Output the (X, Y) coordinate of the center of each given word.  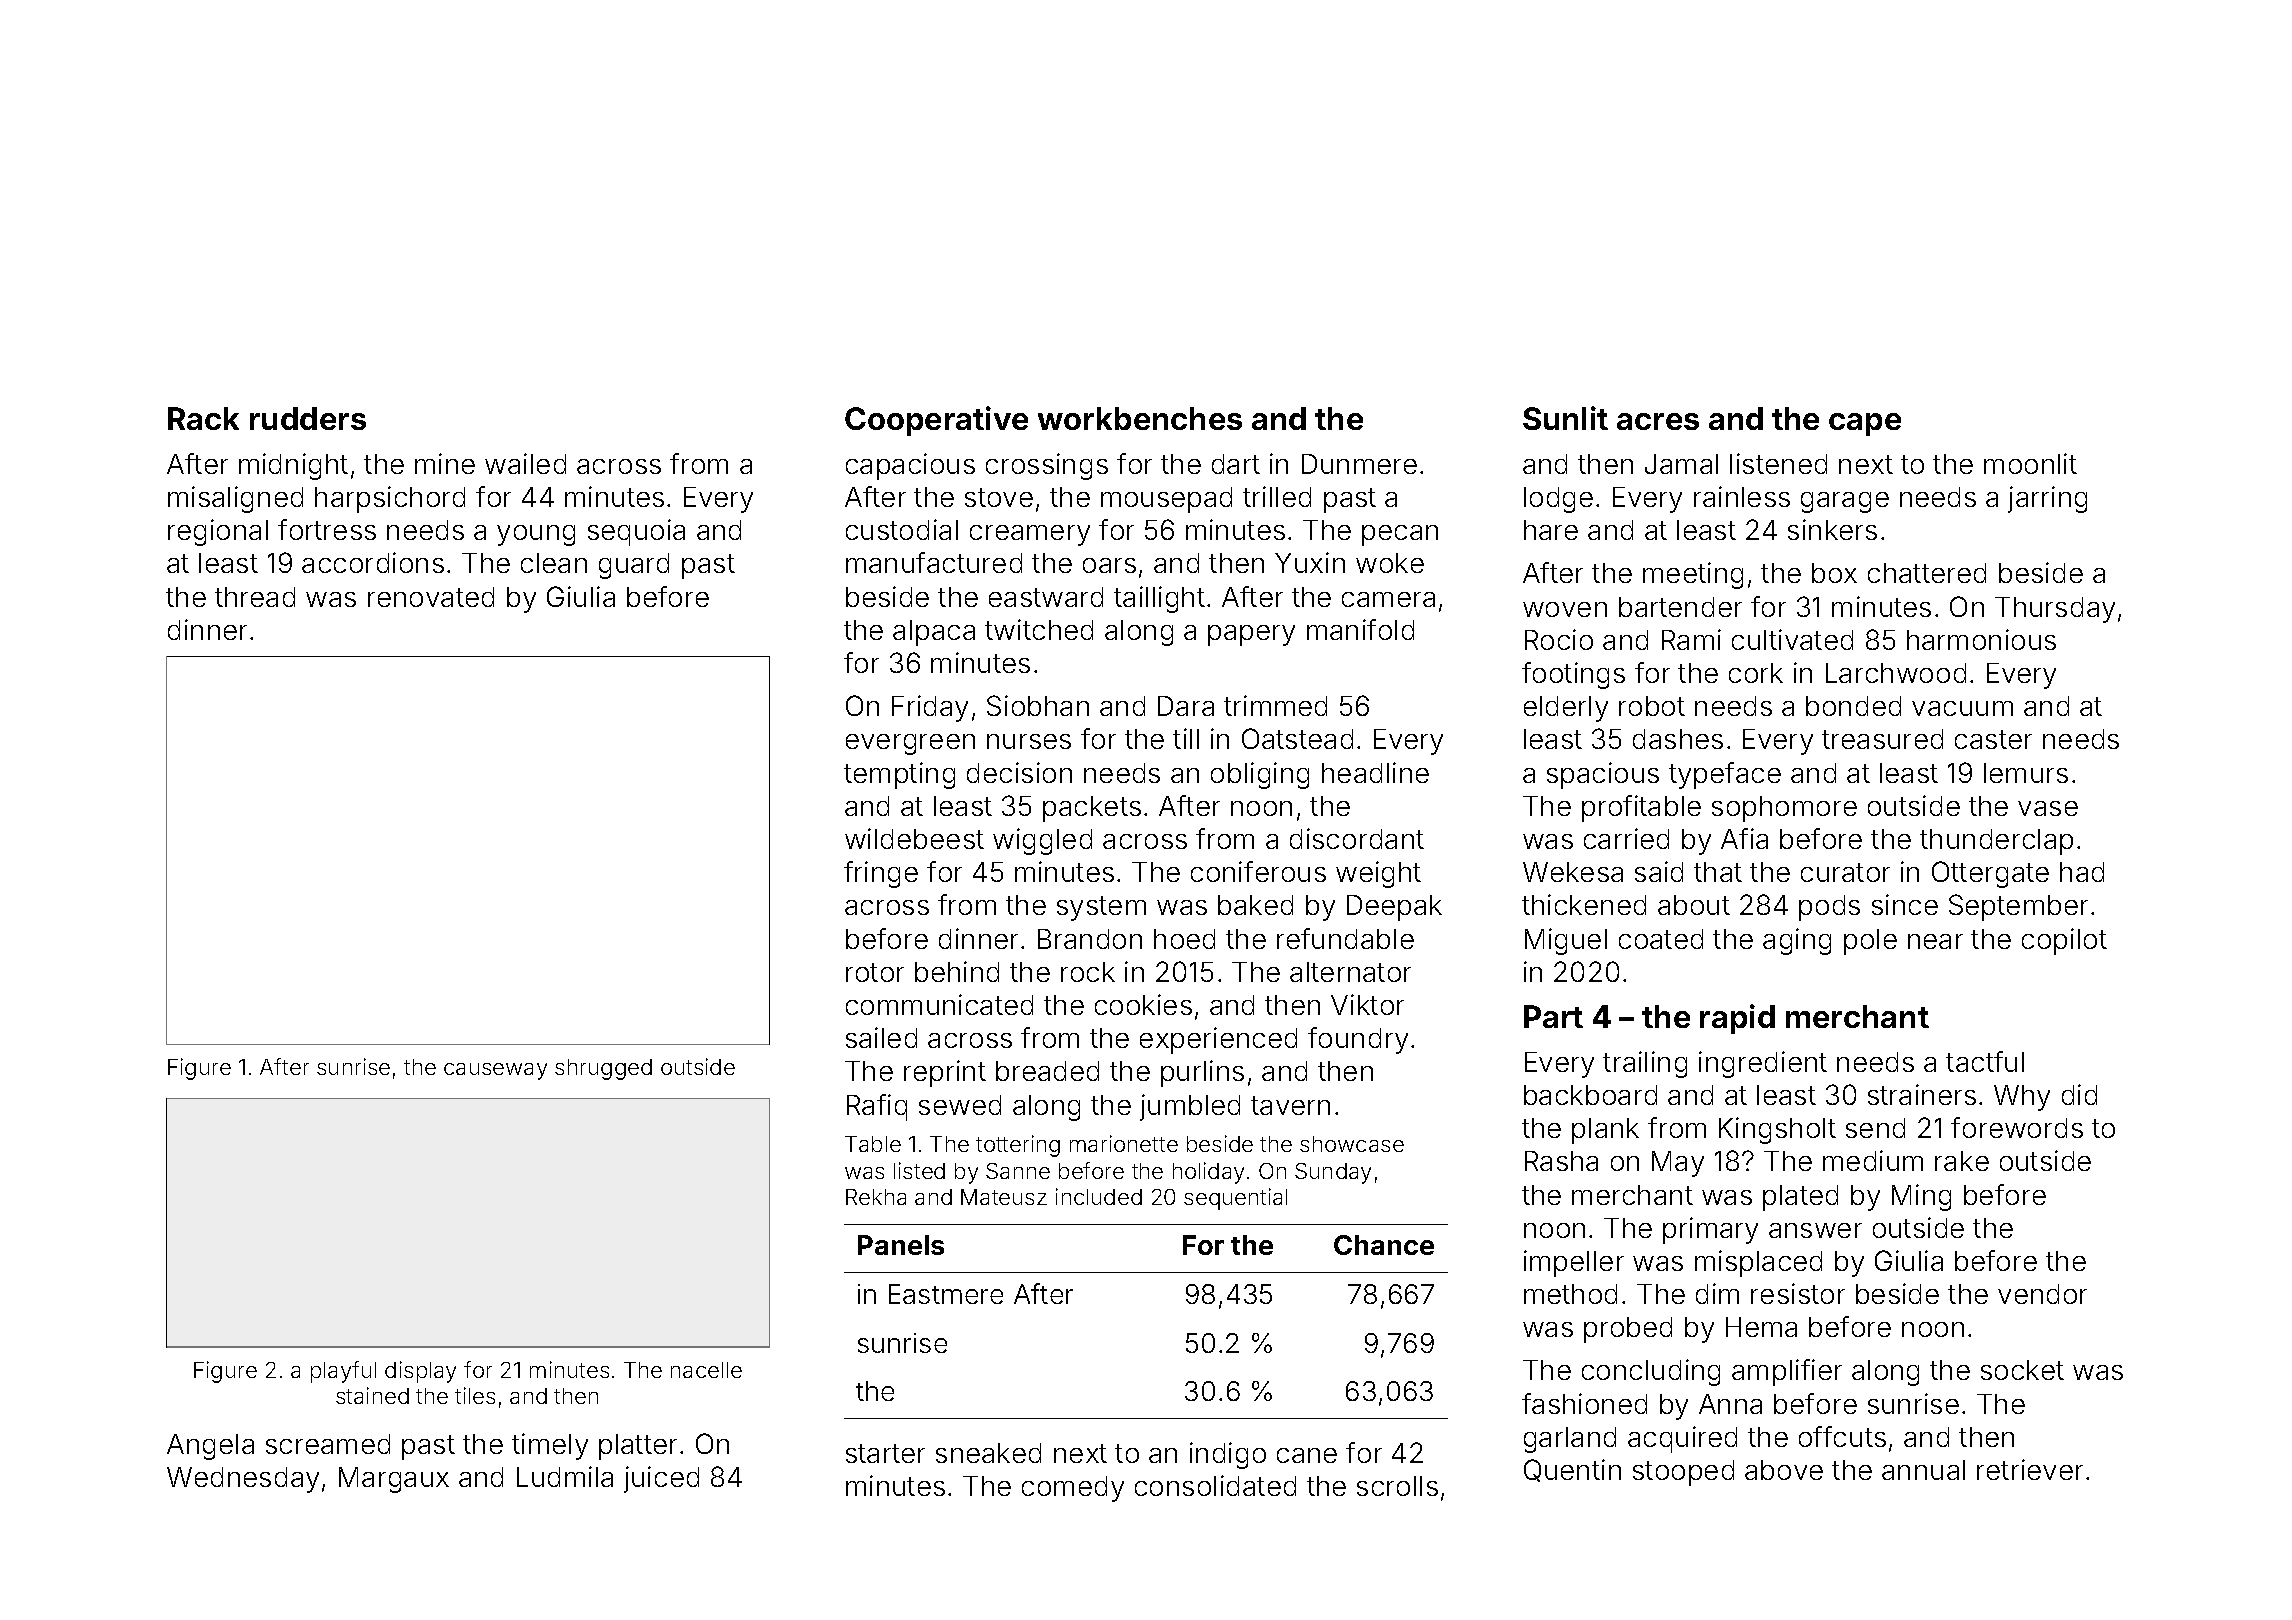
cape (1865, 424)
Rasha (1561, 1161)
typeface (1725, 775)
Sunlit (1565, 418)
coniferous (1258, 871)
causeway (495, 1071)
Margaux (394, 1480)
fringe (881, 874)
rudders (308, 418)
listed (919, 1170)
